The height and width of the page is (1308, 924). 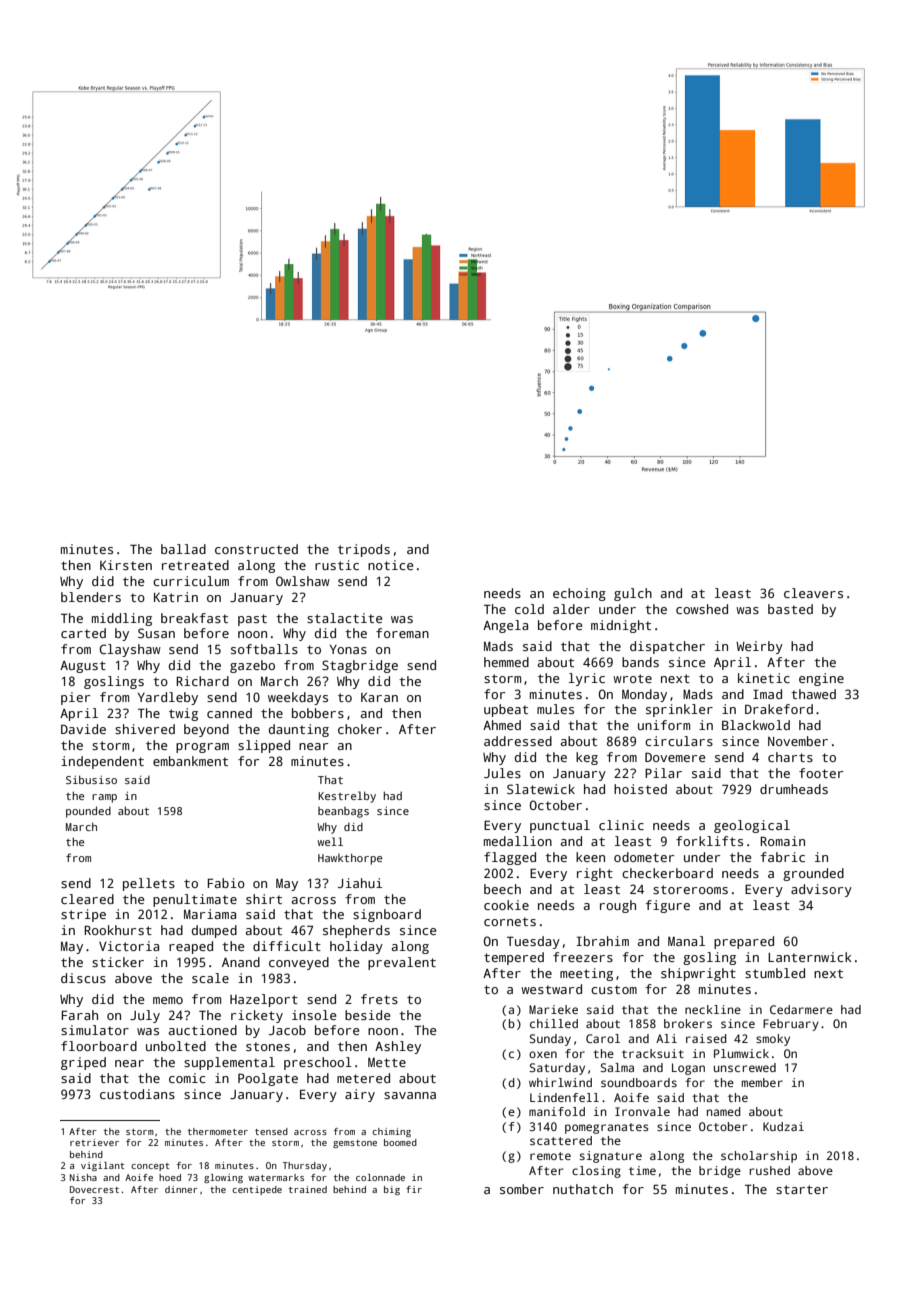 I want to click on rushed, so click(x=769, y=1170).
